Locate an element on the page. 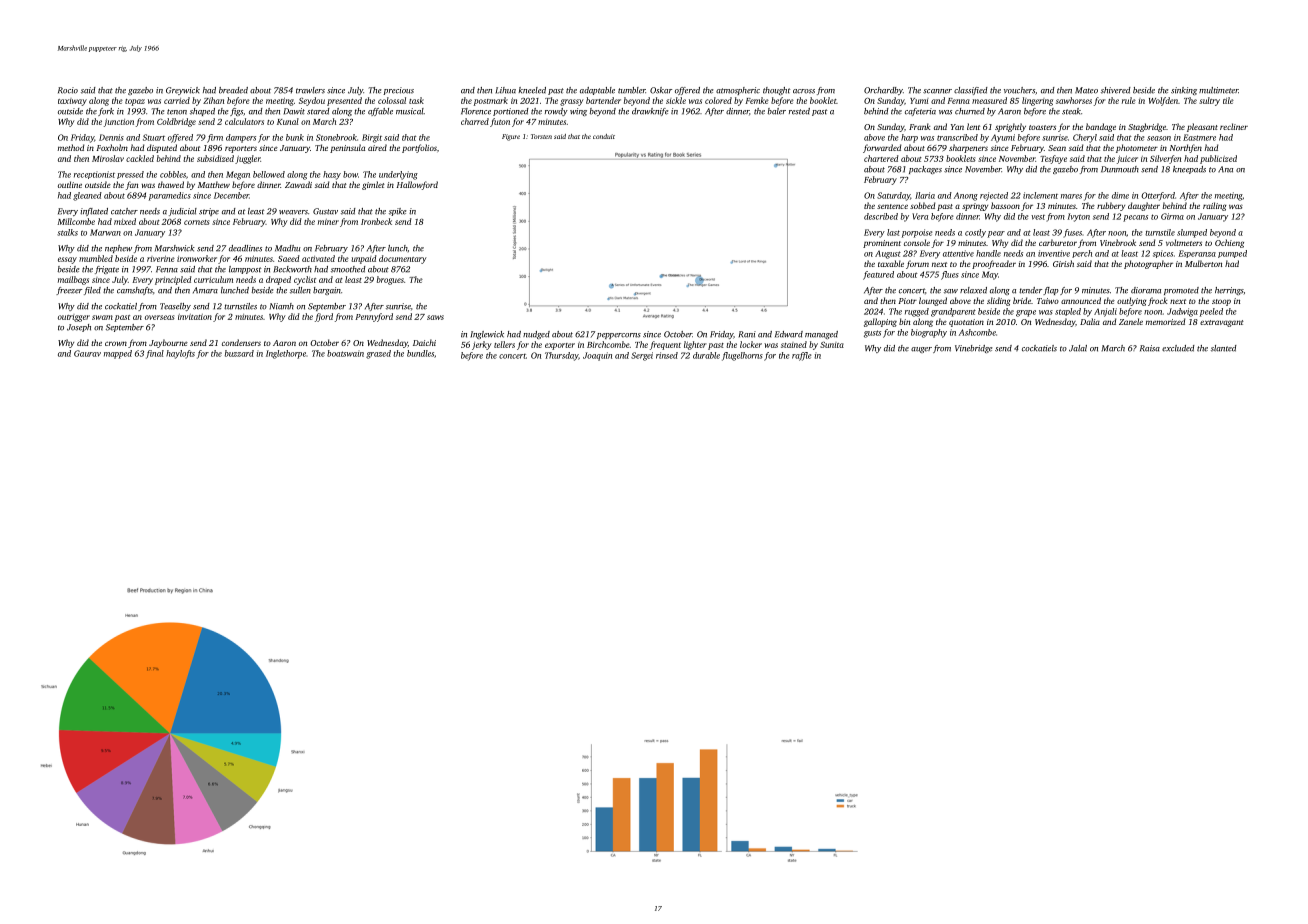  featured is located at coordinates (878, 275).
